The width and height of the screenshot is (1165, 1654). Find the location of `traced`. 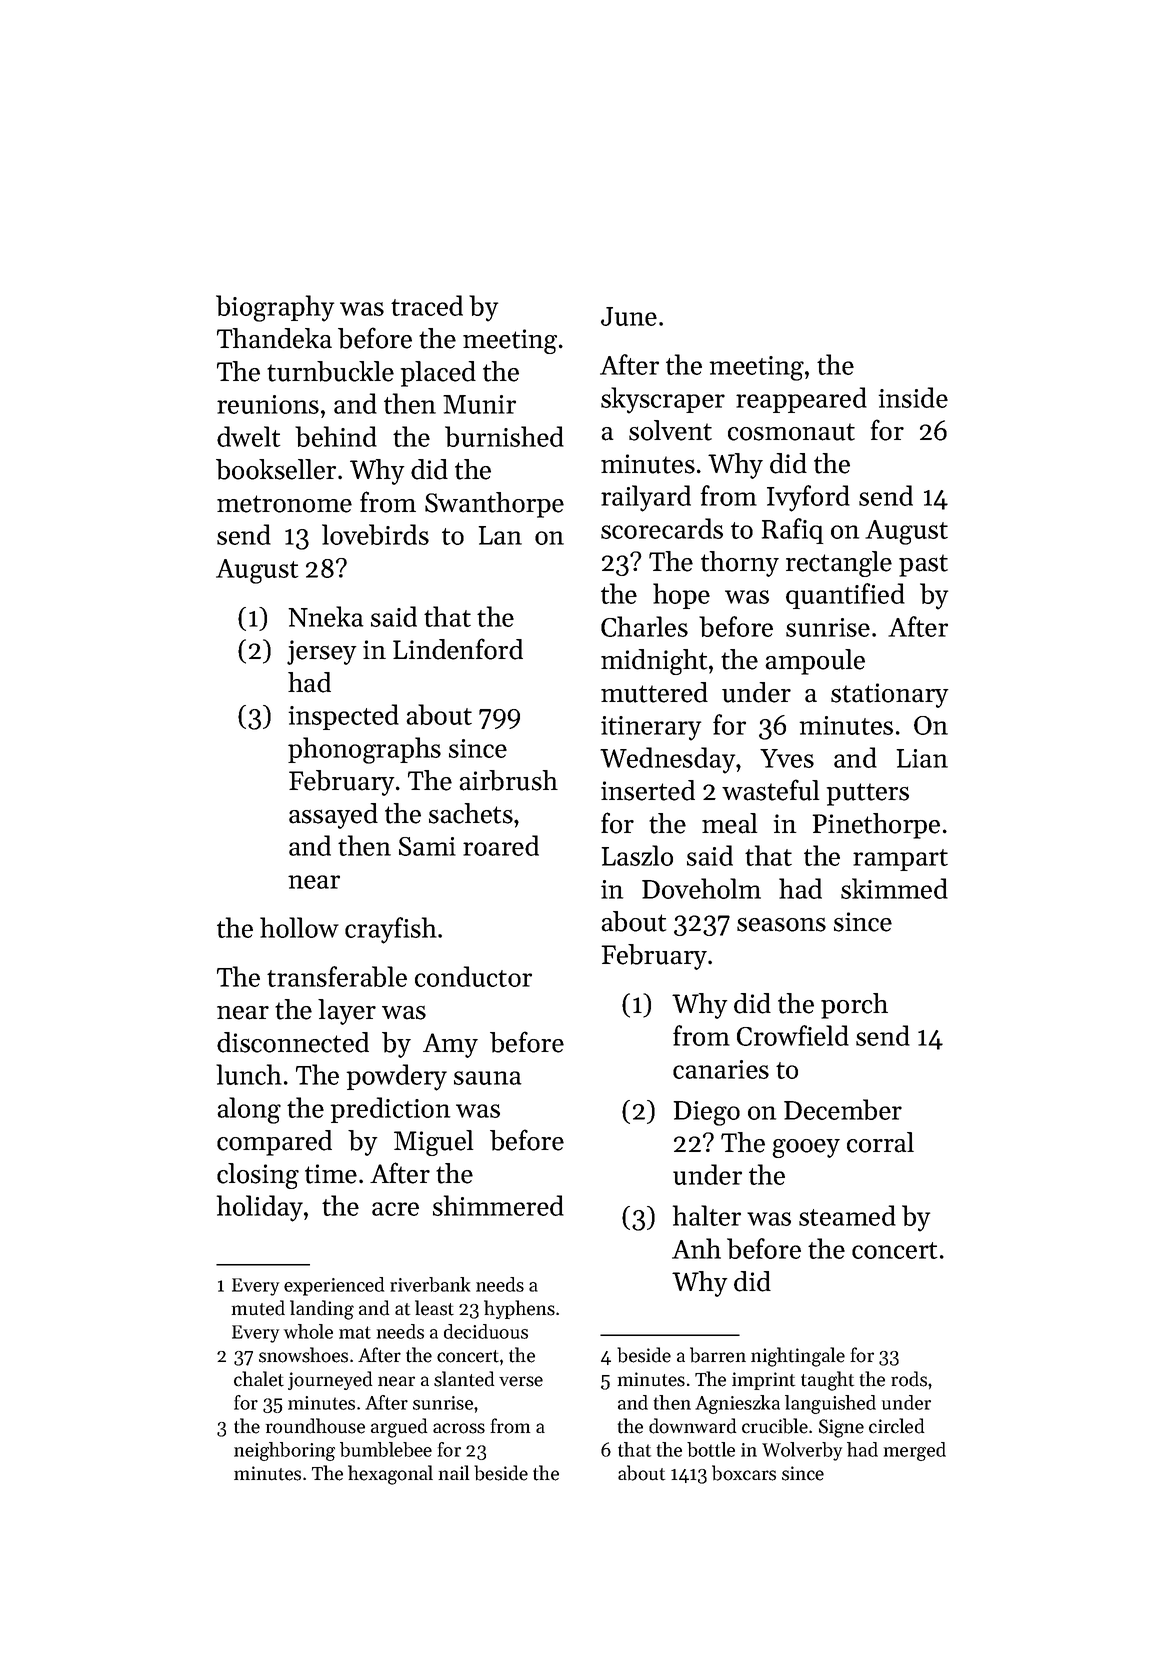

traced is located at coordinates (427, 305).
